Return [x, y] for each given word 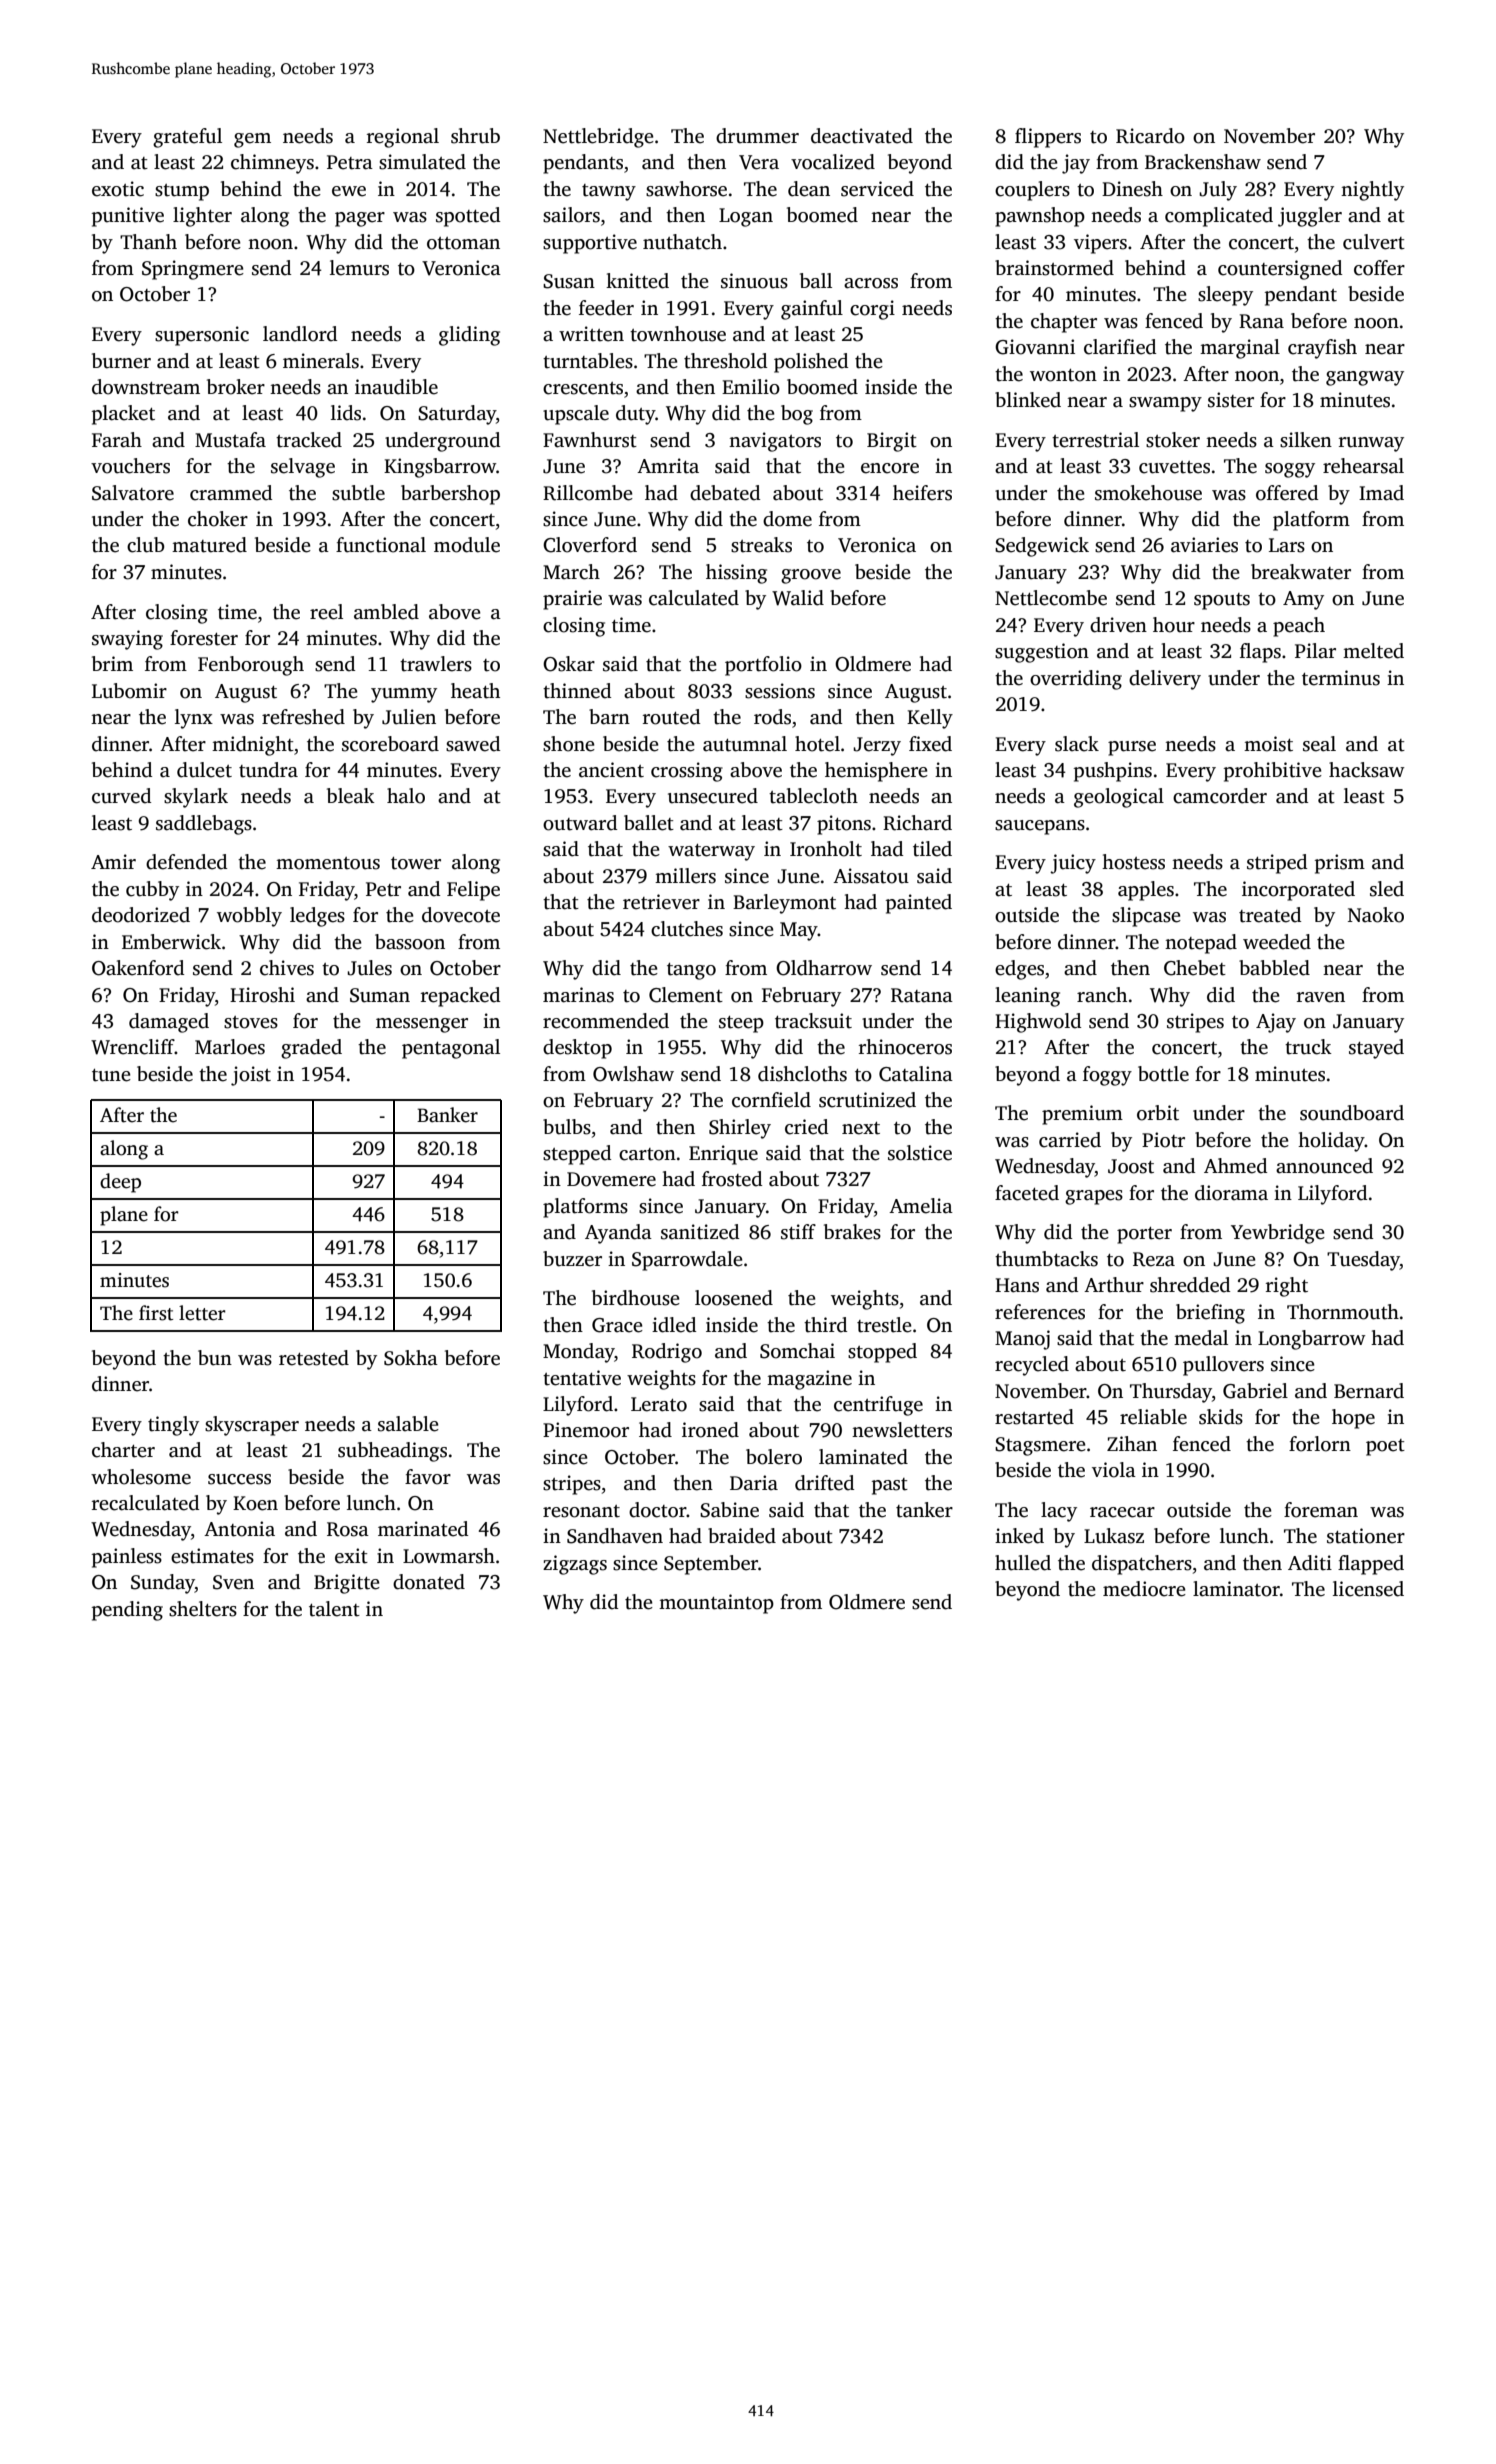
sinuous [754, 281]
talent [334, 1609]
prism [1340, 864]
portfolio [763, 666]
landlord [300, 334]
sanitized [700, 1232]
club [146, 545]
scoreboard [390, 744]
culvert [1374, 242]
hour [1174, 625]
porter [1144, 1235]
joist [251, 1076]
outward [580, 823]
